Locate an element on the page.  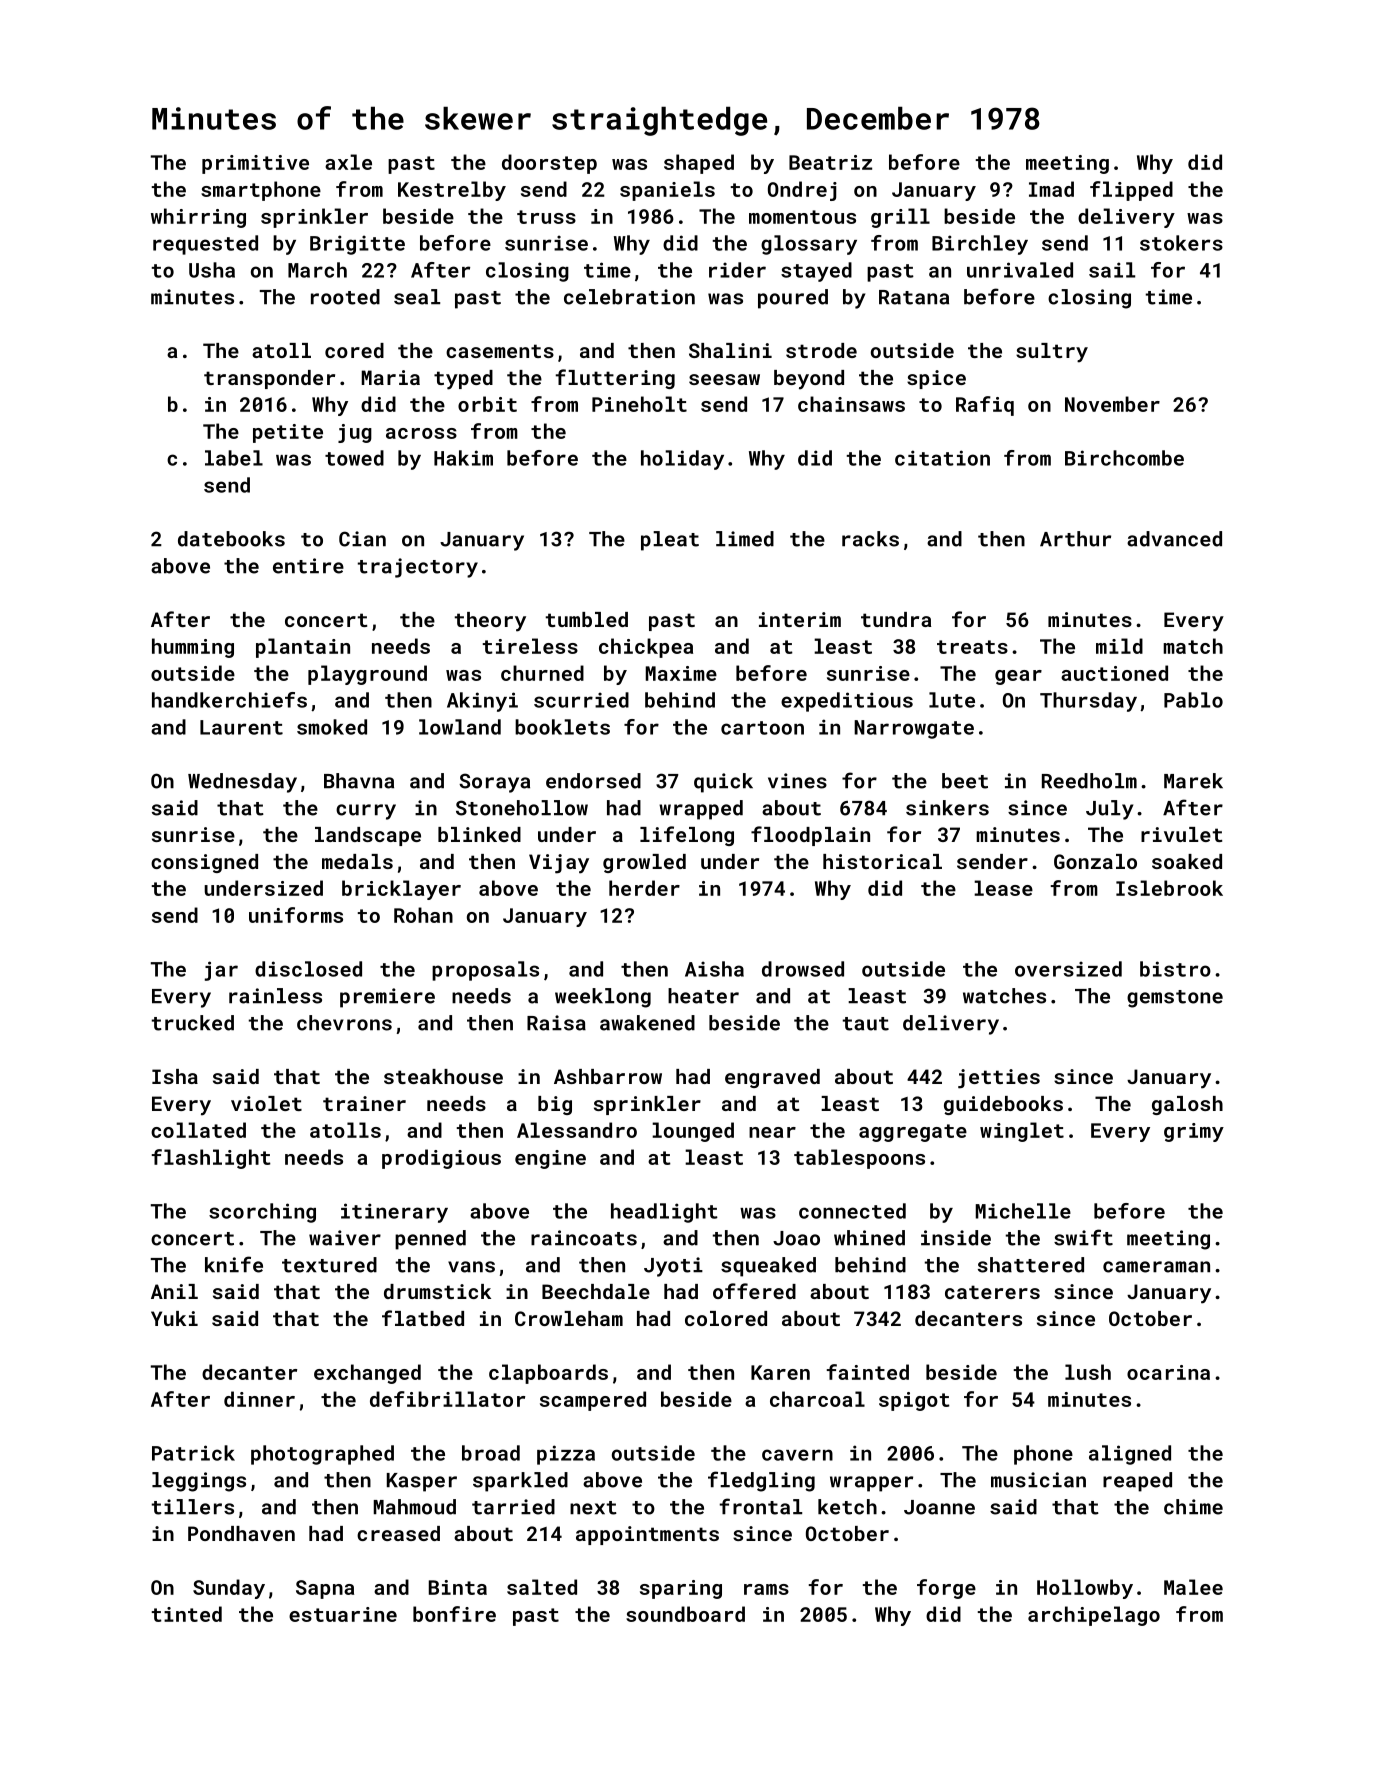
flipped is located at coordinates (1131, 191).
